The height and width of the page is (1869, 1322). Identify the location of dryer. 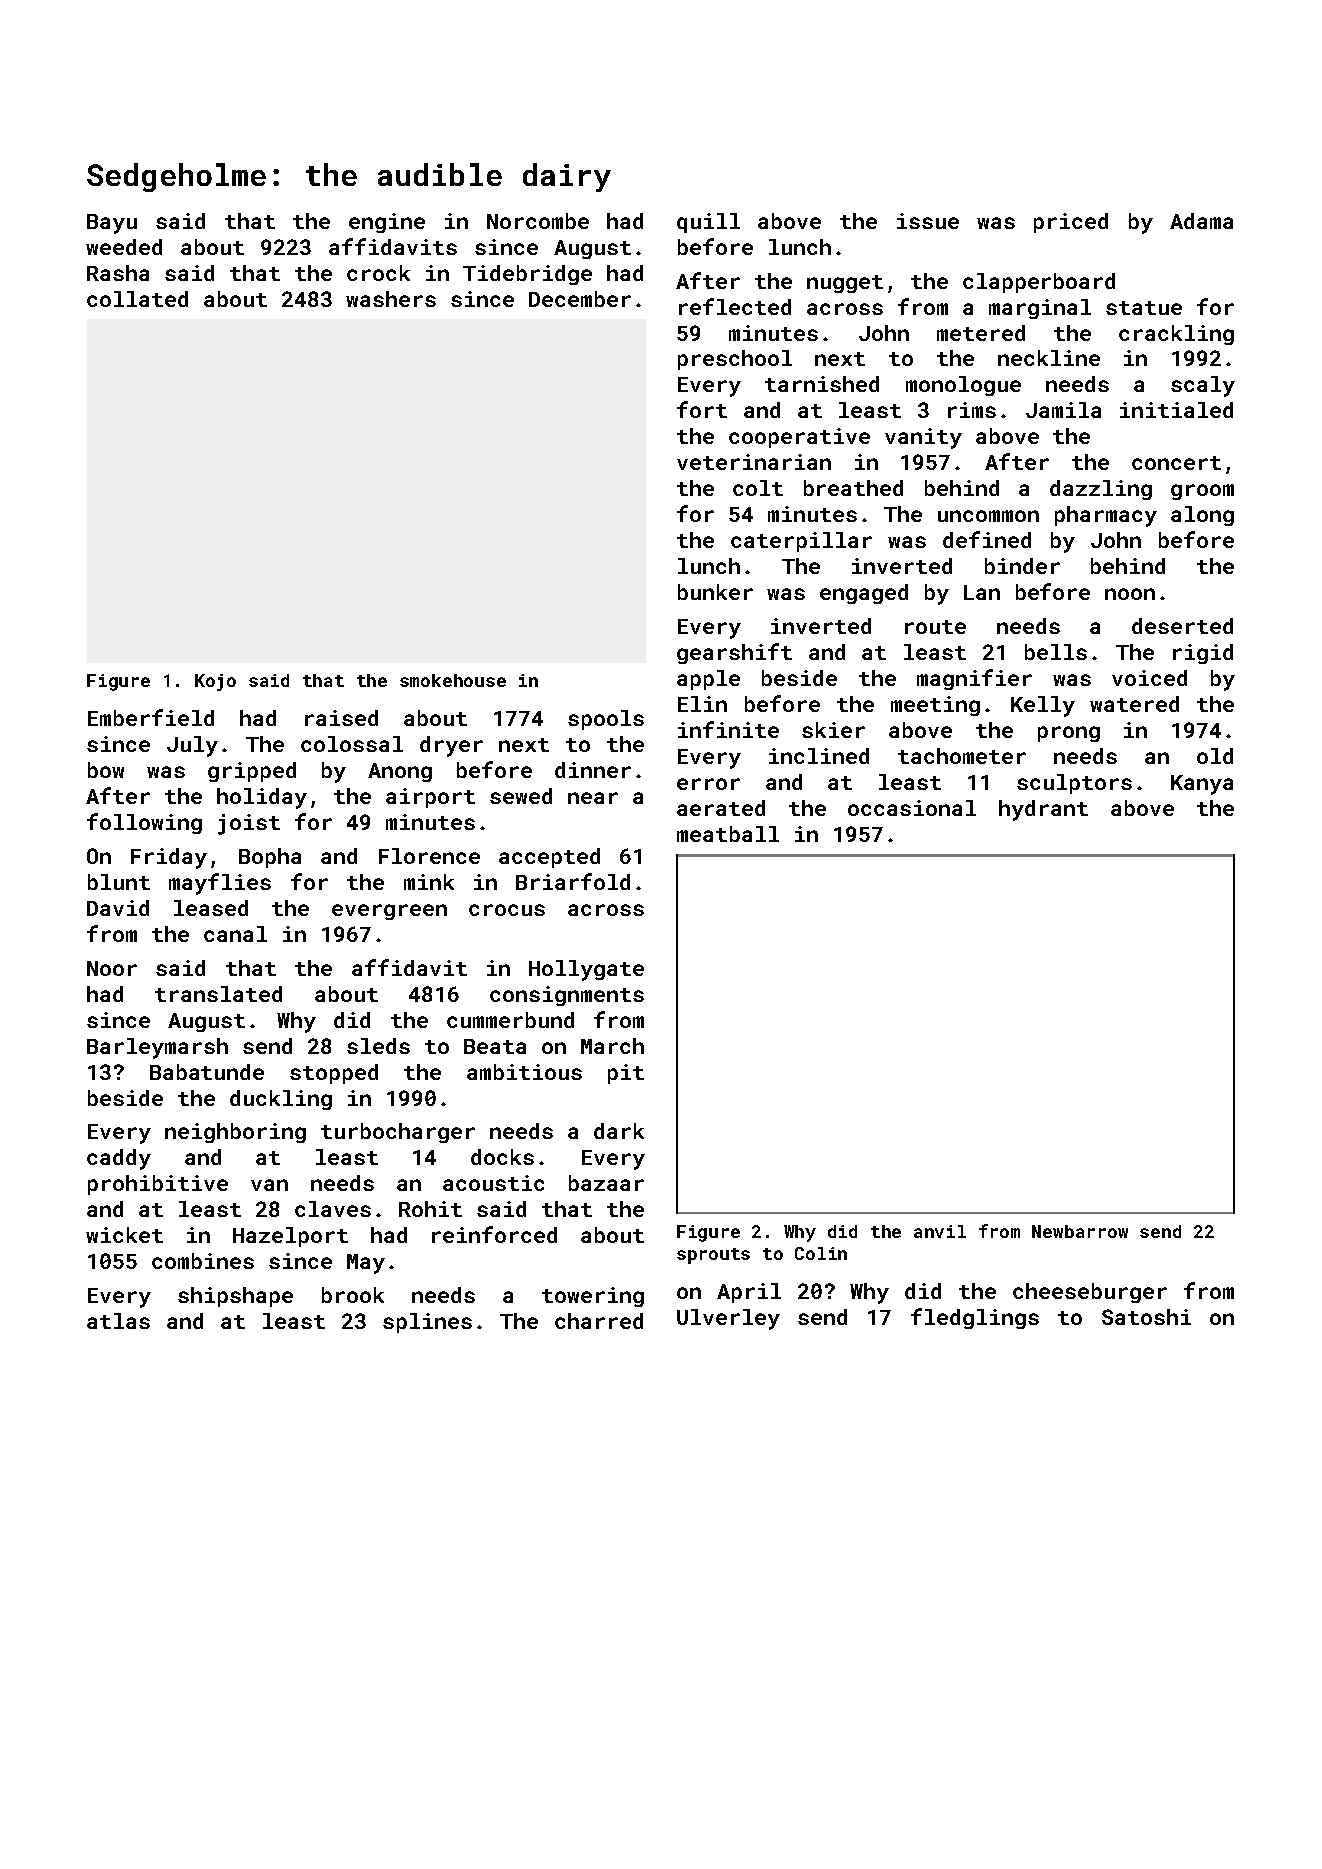
(451, 746).
